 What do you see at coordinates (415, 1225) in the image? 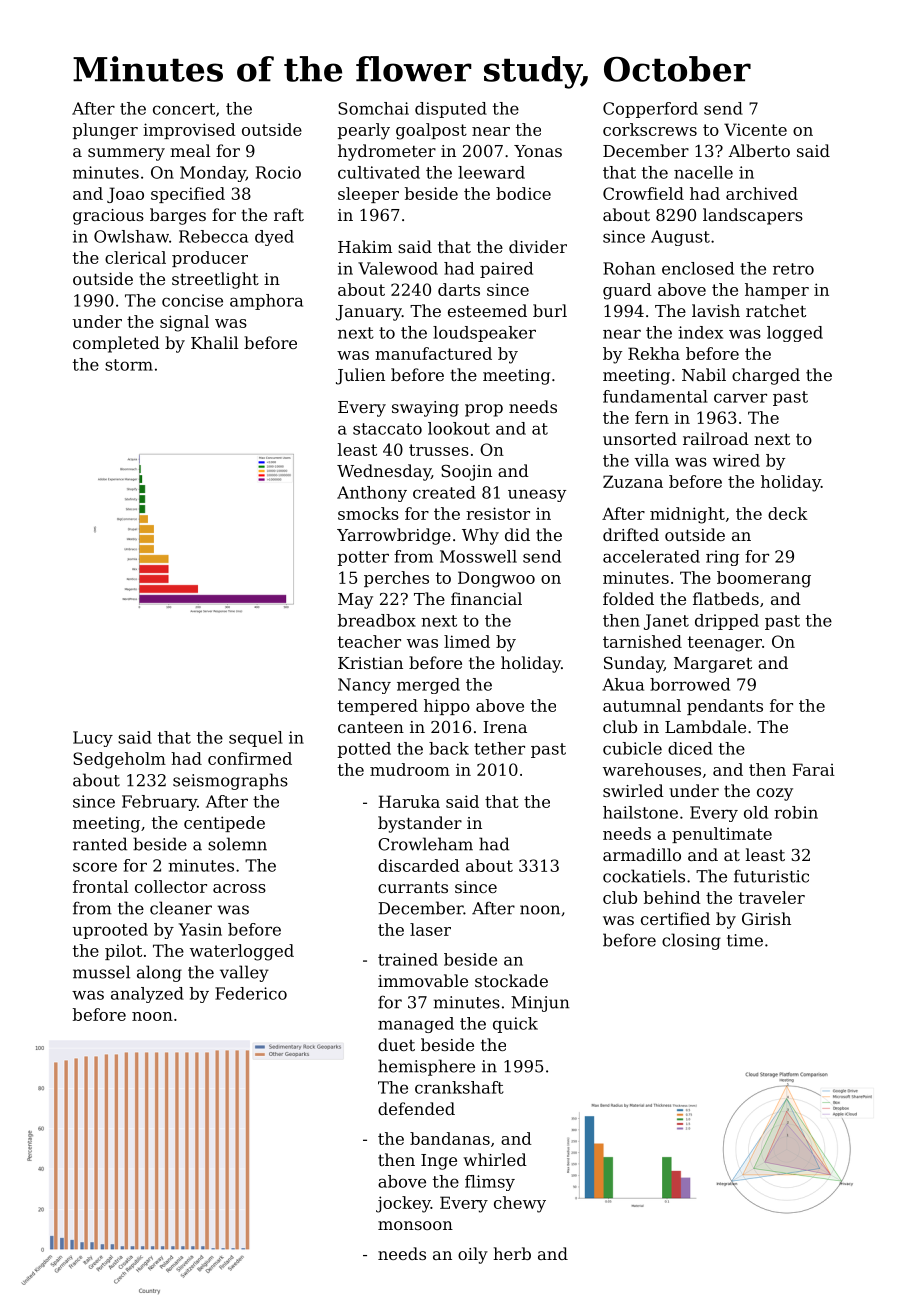
I see `monsoon` at bounding box center [415, 1225].
